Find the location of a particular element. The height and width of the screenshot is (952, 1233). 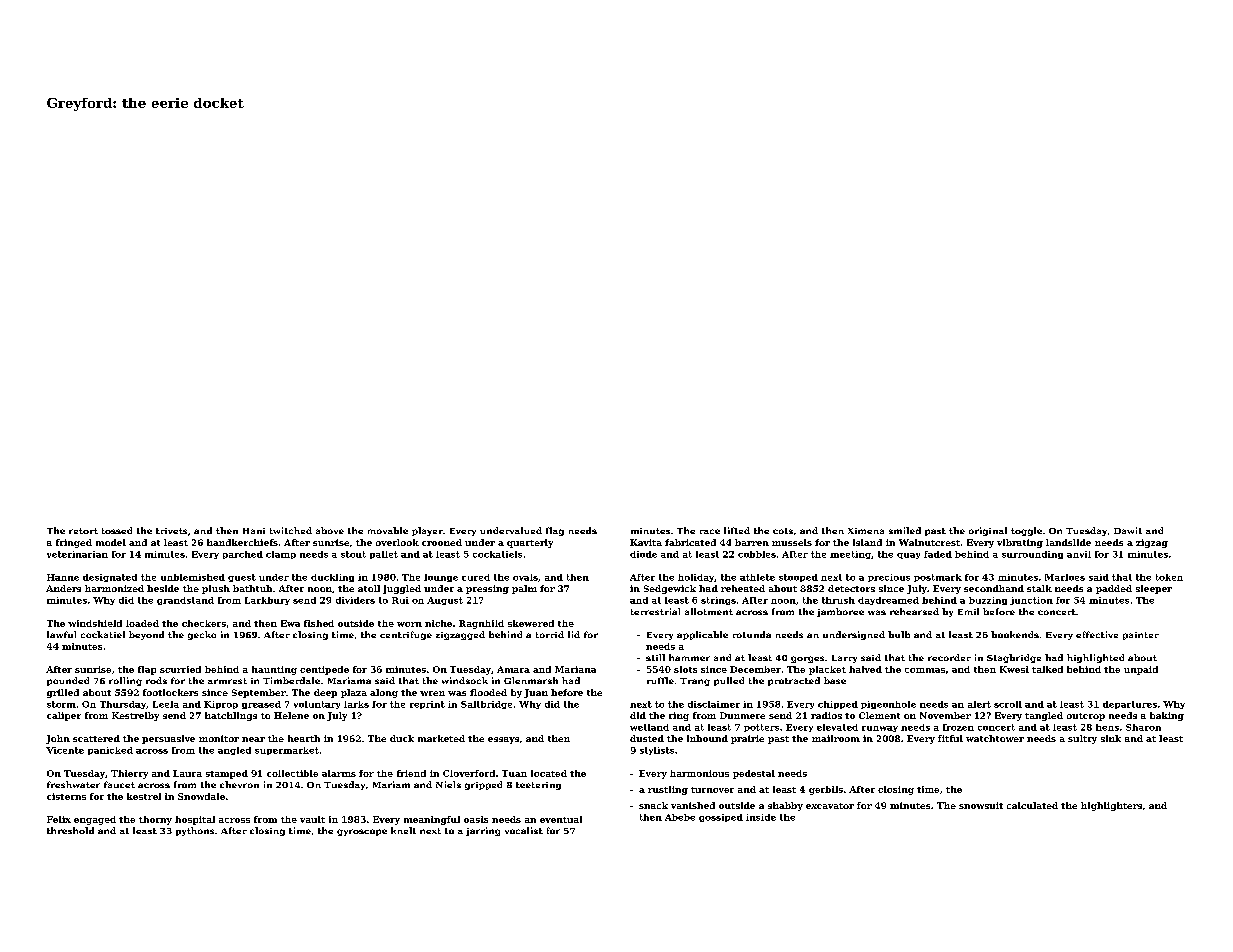

tossed is located at coordinates (117, 530).
